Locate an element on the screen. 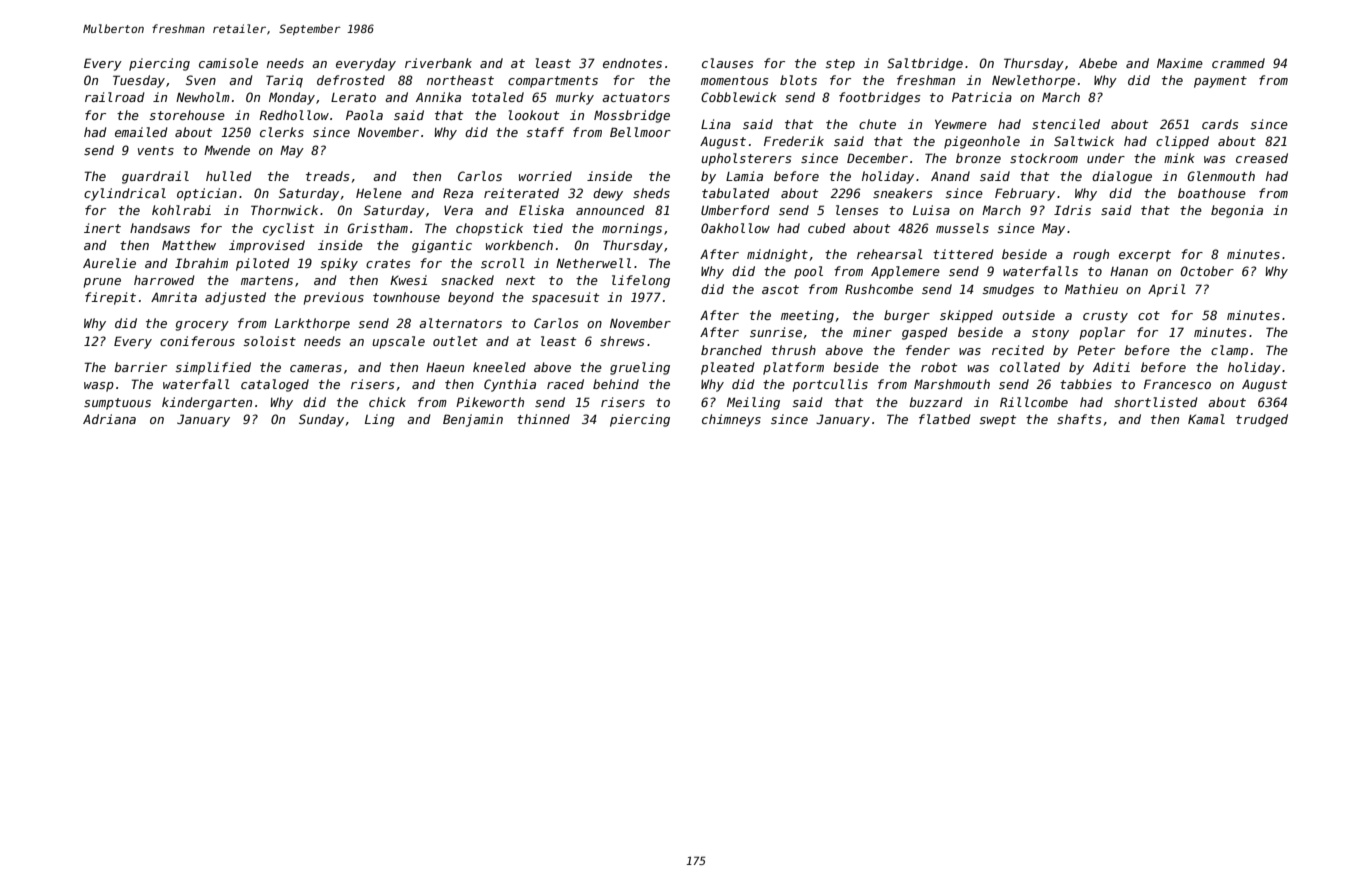 The height and width of the screenshot is (887, 1372). trudged is located at coordinates (1262, 420).
